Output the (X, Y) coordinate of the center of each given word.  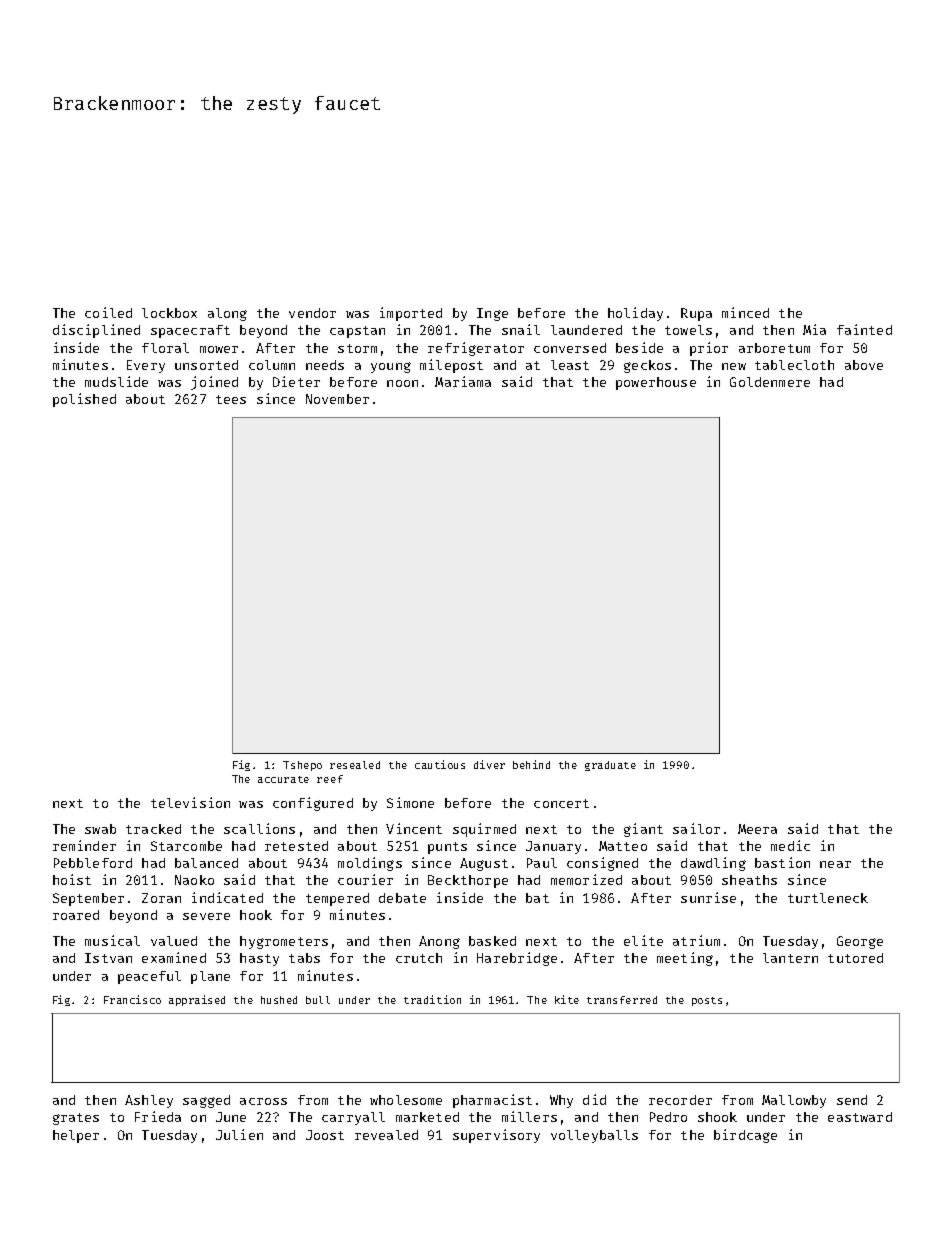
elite (643, 940)
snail (521, 329)
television (190, 802)
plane (210, 977)
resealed (355, 765)
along (227, 314)
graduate (610, 766)
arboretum (774, 348)
